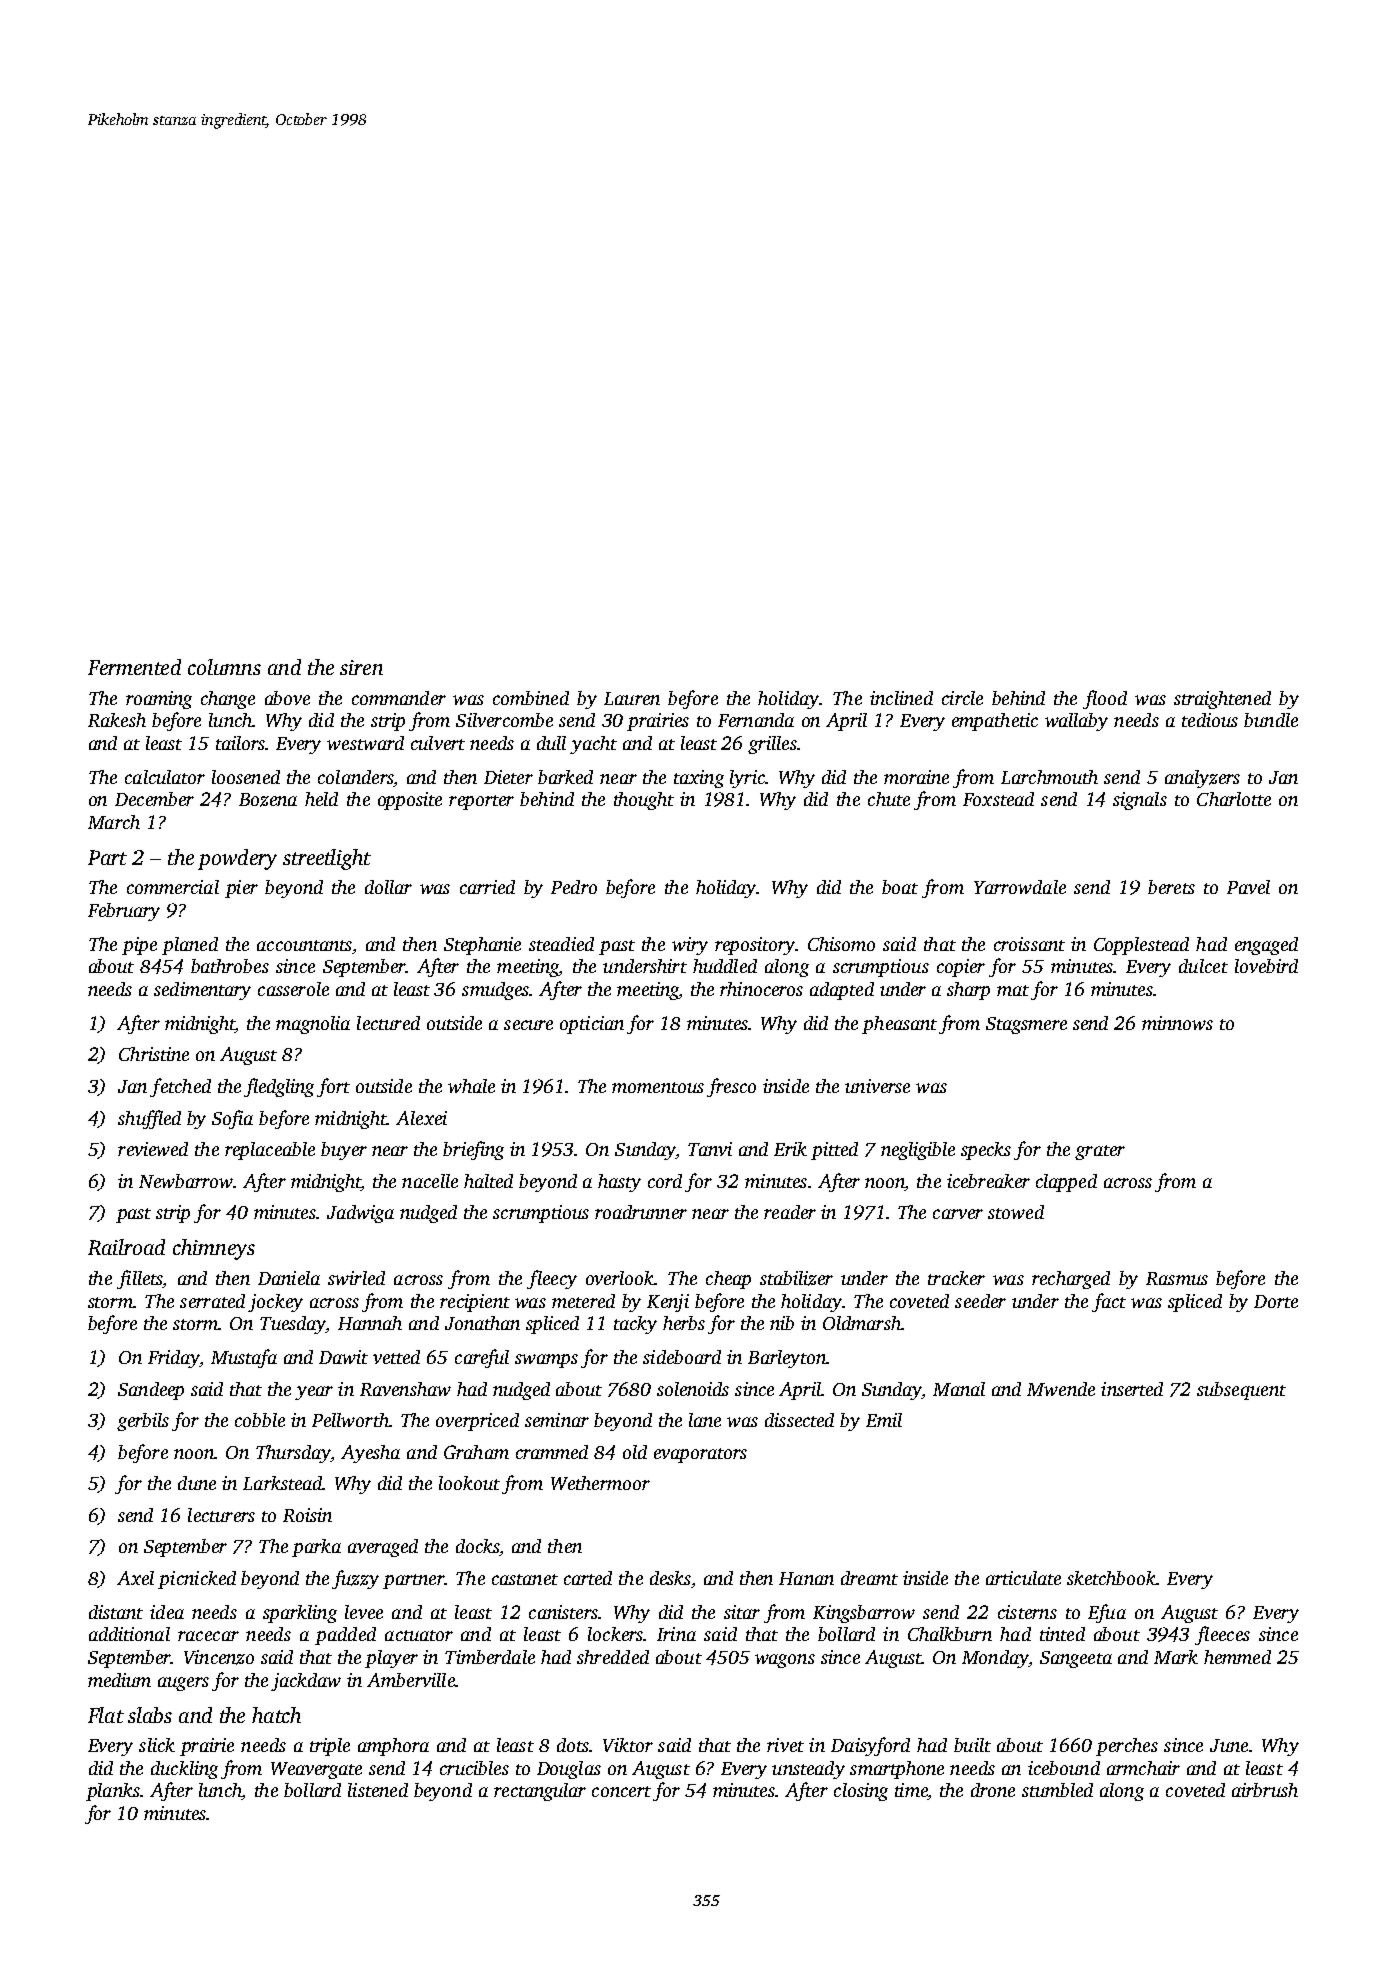 This screenshot has width=1386, height=1969. What do you see at coordinates (378, 1790) in the screenshot?
I see `listened` at bounding box center [378, 1790].
